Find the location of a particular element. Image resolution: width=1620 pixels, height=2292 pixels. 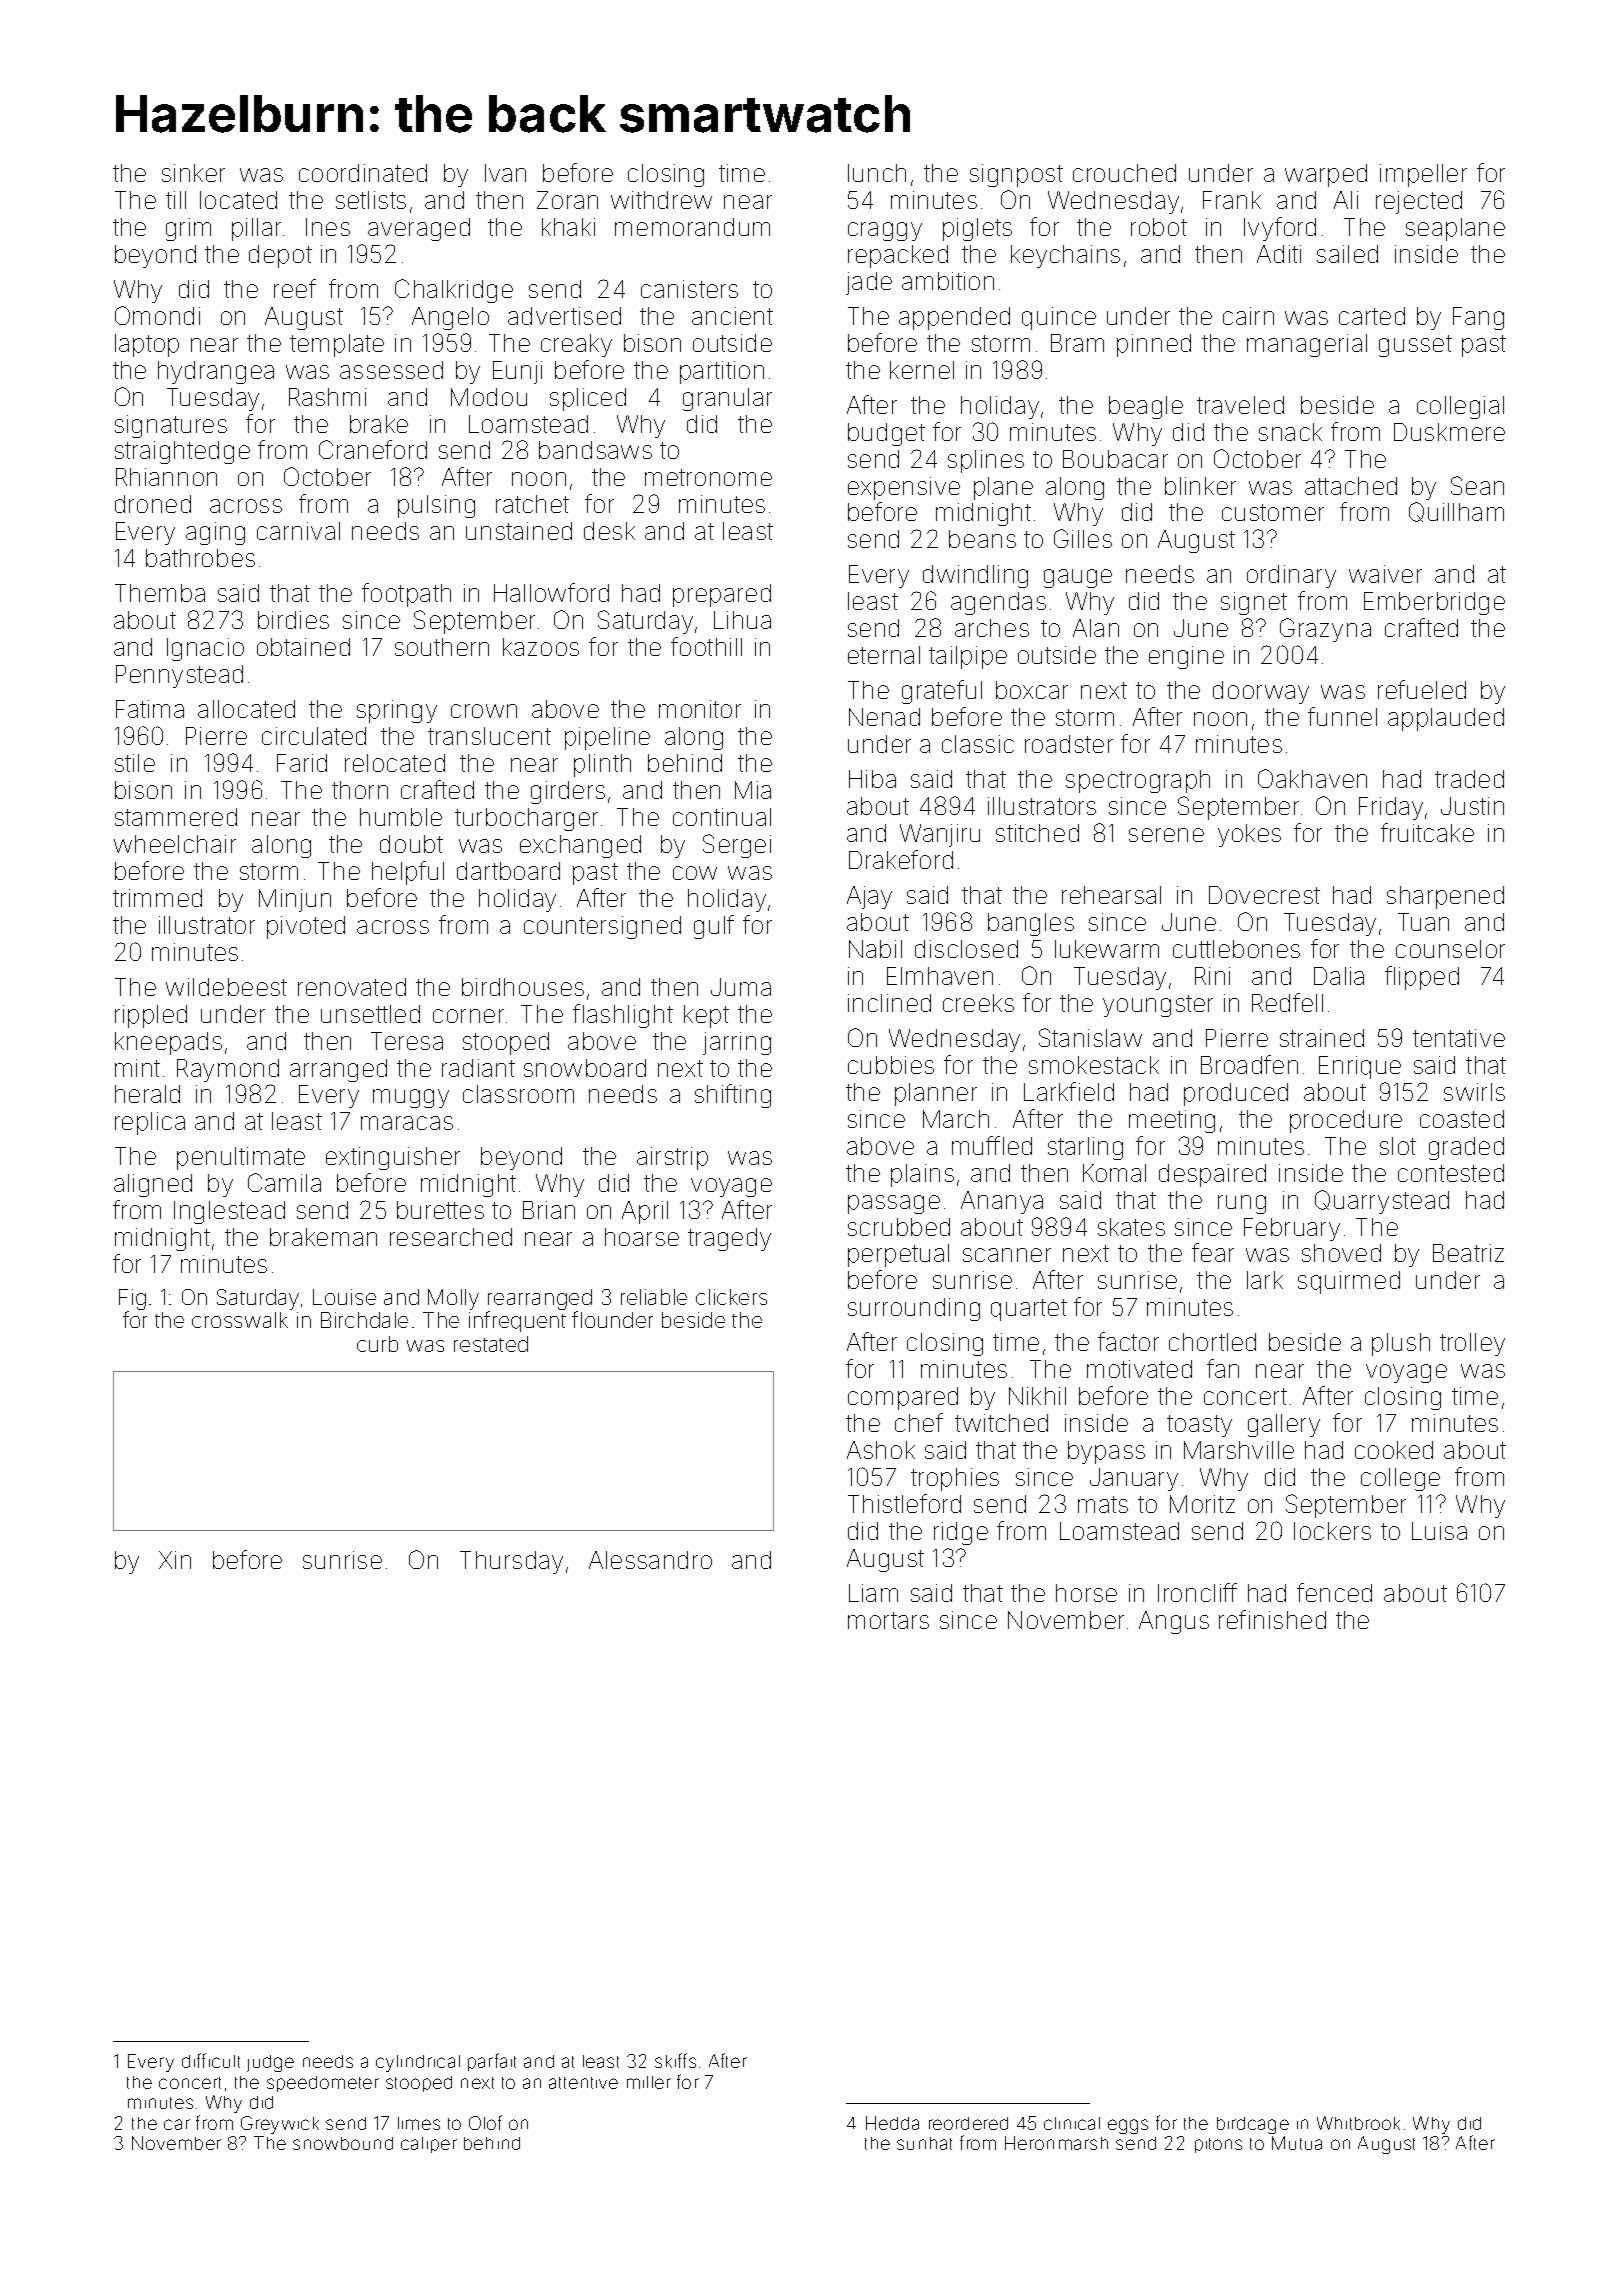

impeller is located at coordinates (1423, 175).
